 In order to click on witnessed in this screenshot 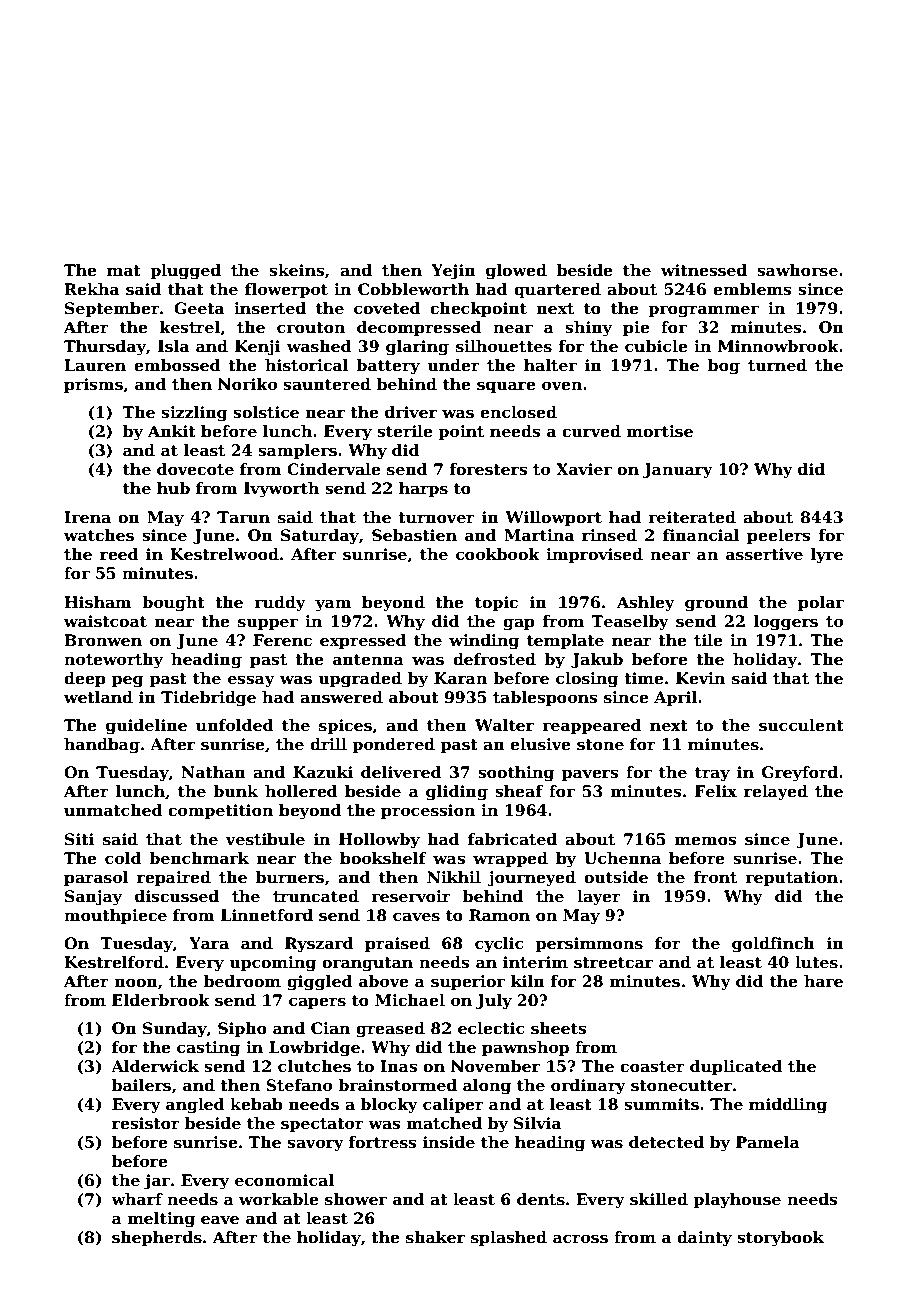, I will do `click(704, 270)`.
